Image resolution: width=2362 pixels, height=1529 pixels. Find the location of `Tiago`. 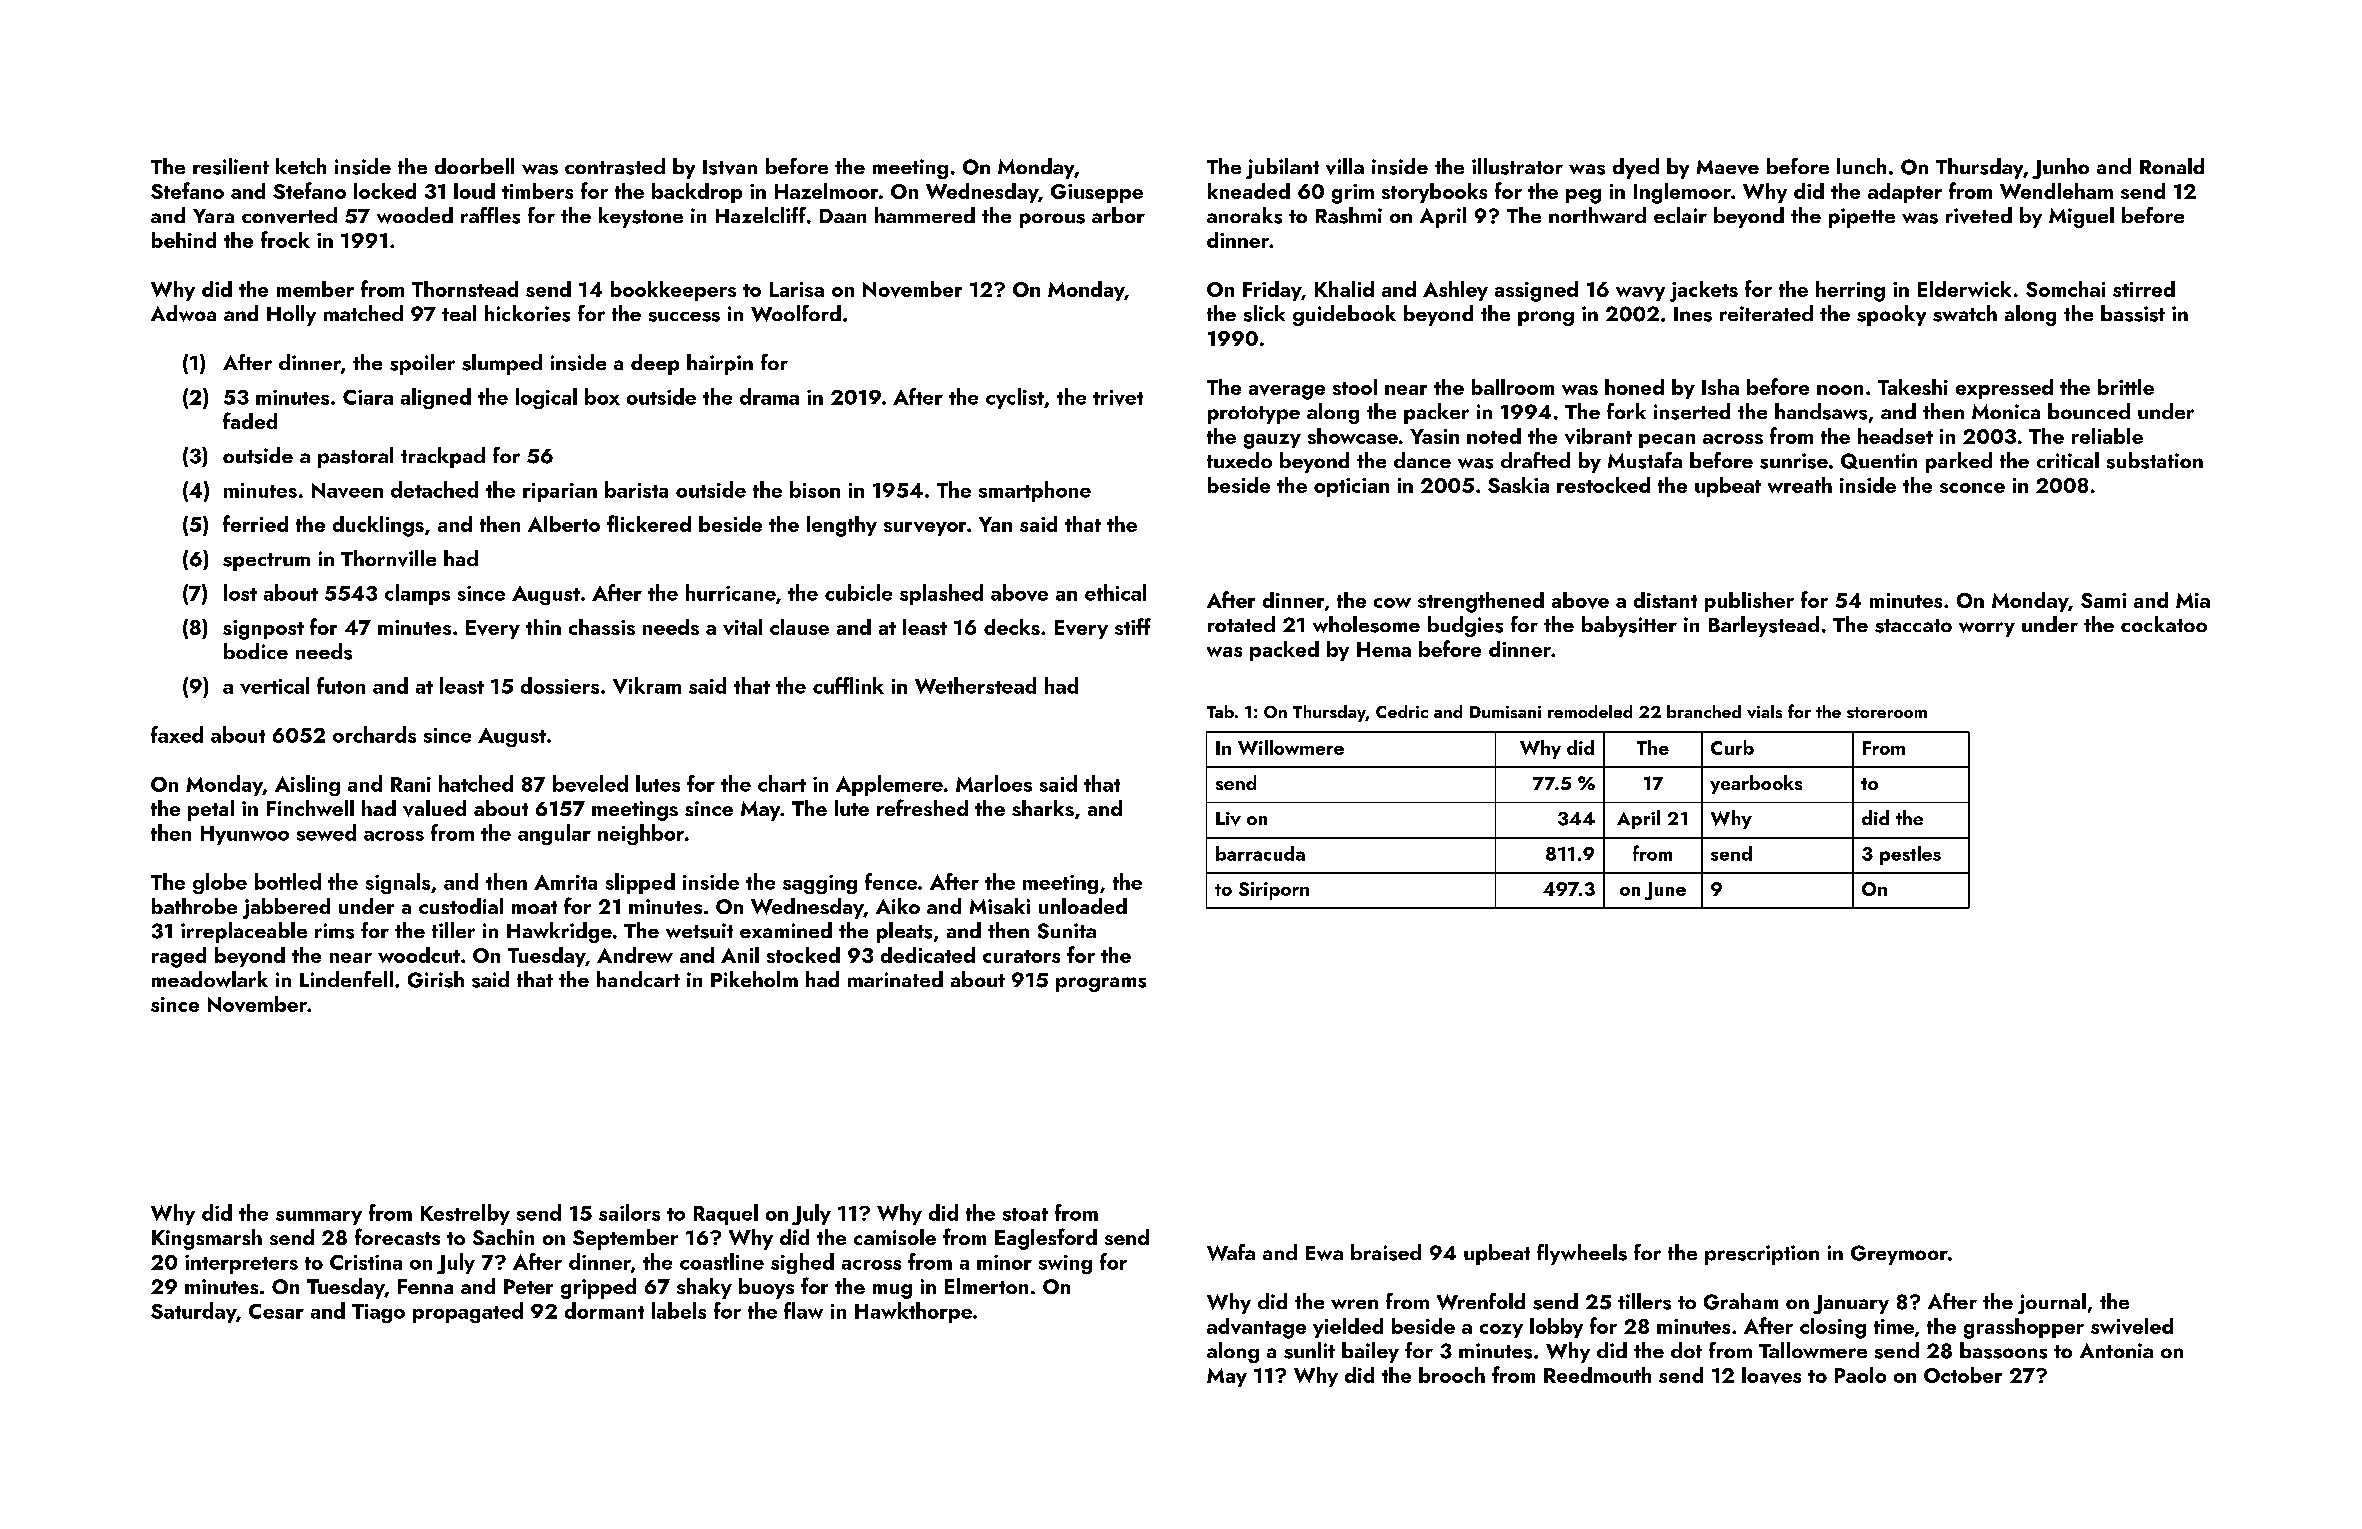

Tiago is located at coordinates (378, 1313).
